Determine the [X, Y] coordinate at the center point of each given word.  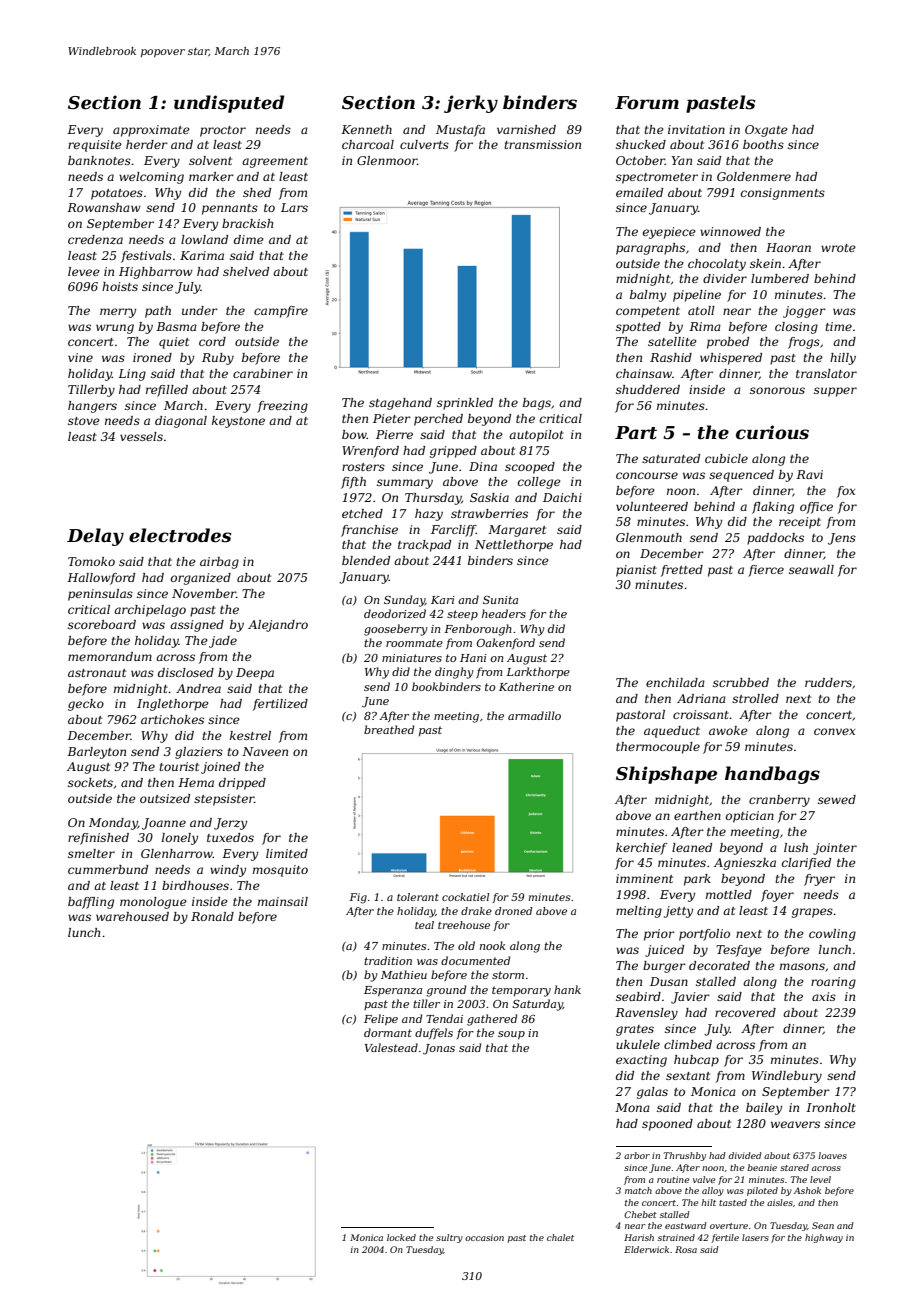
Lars [294, 207]
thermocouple [658, 748]
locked [401, 1237]
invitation [696, 129]
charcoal [368, 144]
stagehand [400, 404]
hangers [92, 407]
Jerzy [230, 824]
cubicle [726, 458]
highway [824, 1238]
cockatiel [465, 897]
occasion [484, 1237]
